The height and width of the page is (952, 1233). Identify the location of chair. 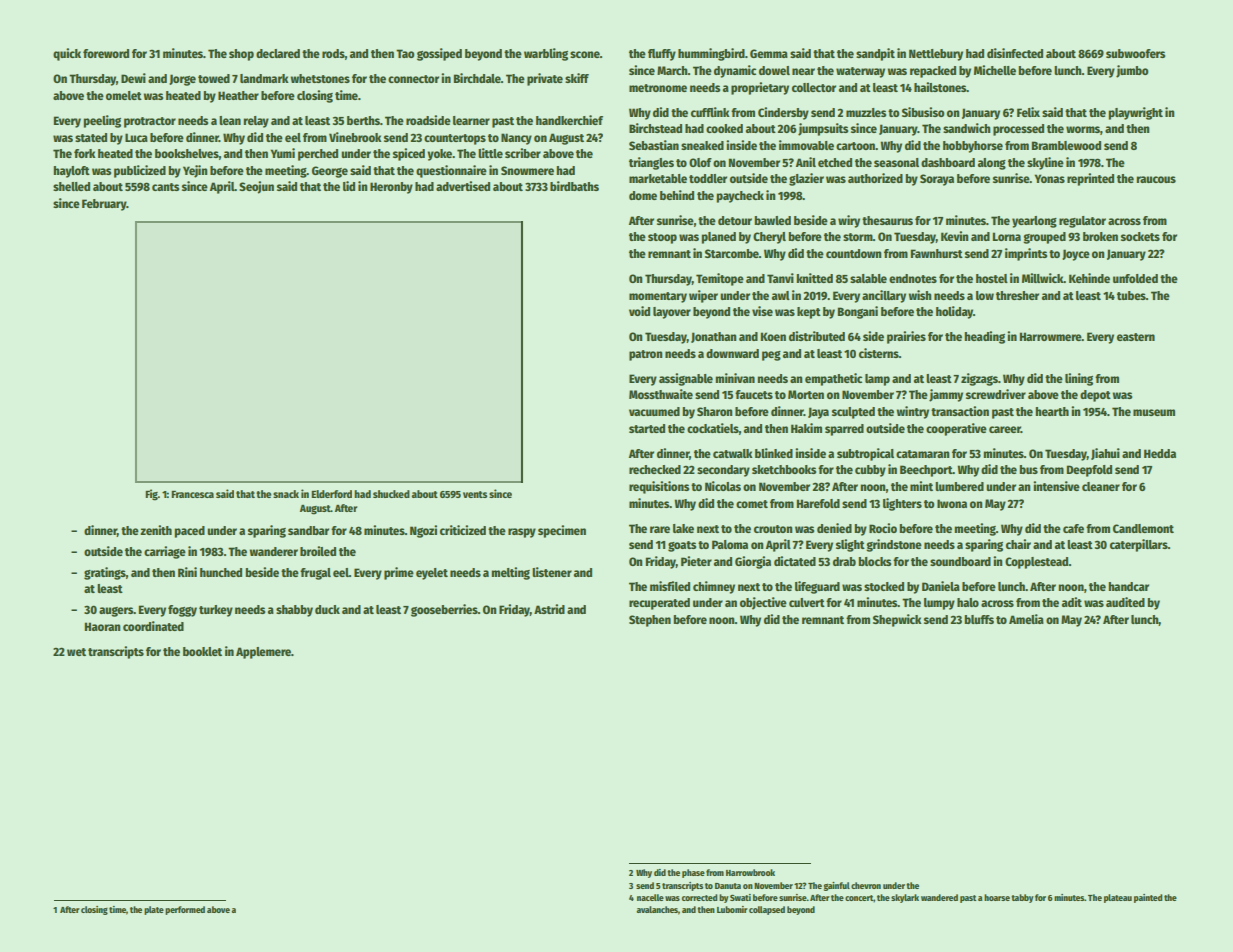
(1018, 544).
